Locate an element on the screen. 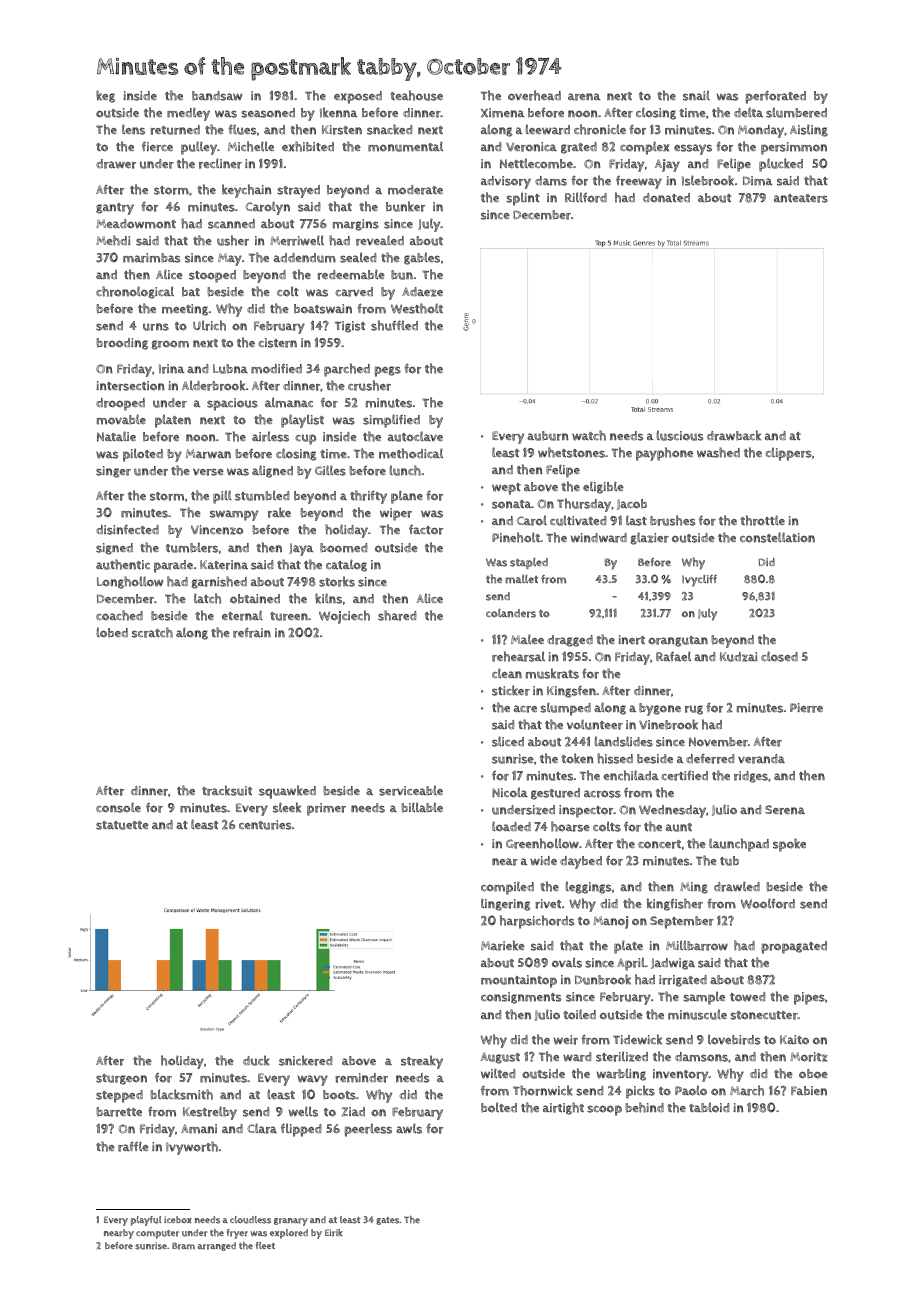 This screenshot has width=924, height=1308. bunker is located at coordinates (405, 206).
